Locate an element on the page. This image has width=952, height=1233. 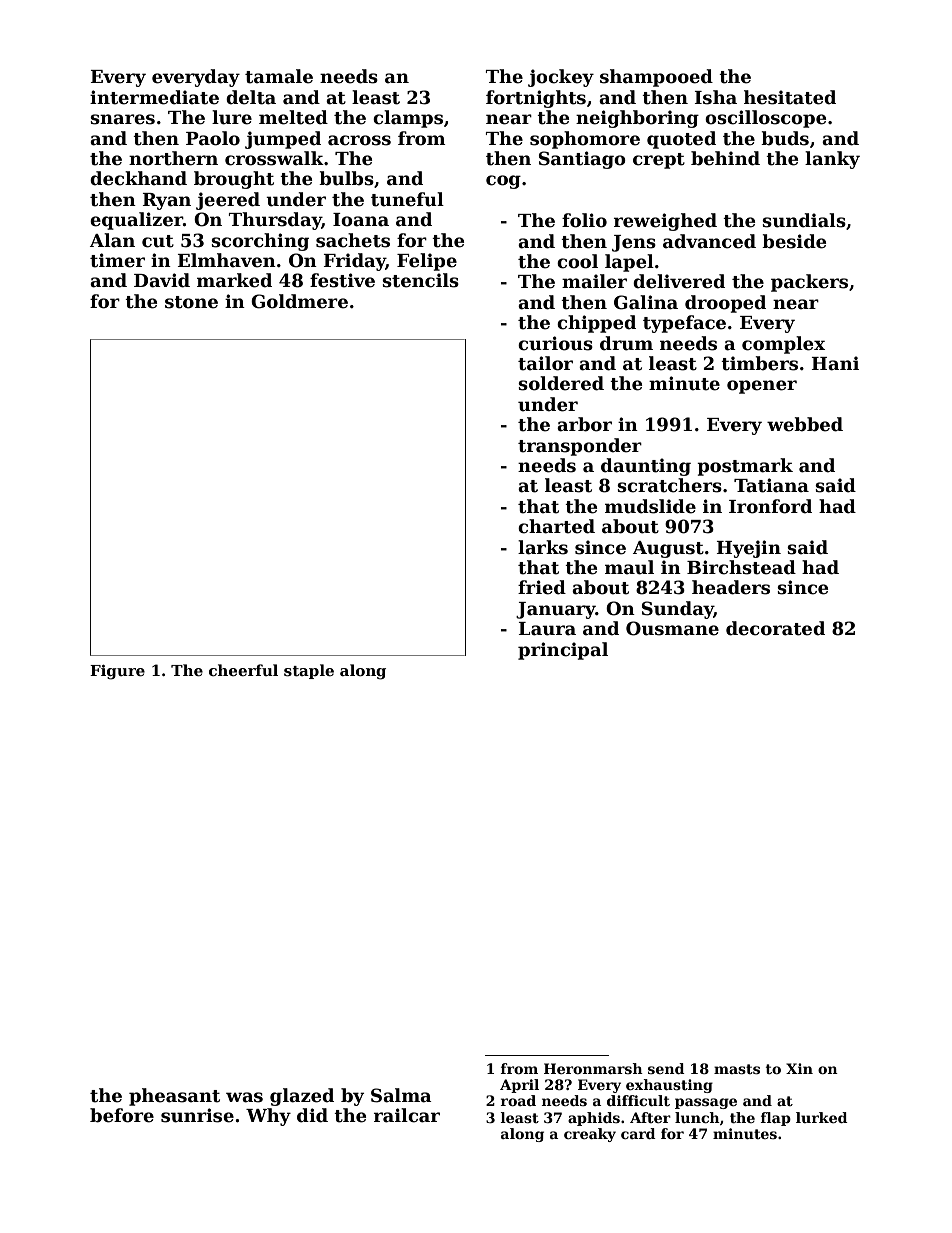
send is located at coordinates (666, 1068).
